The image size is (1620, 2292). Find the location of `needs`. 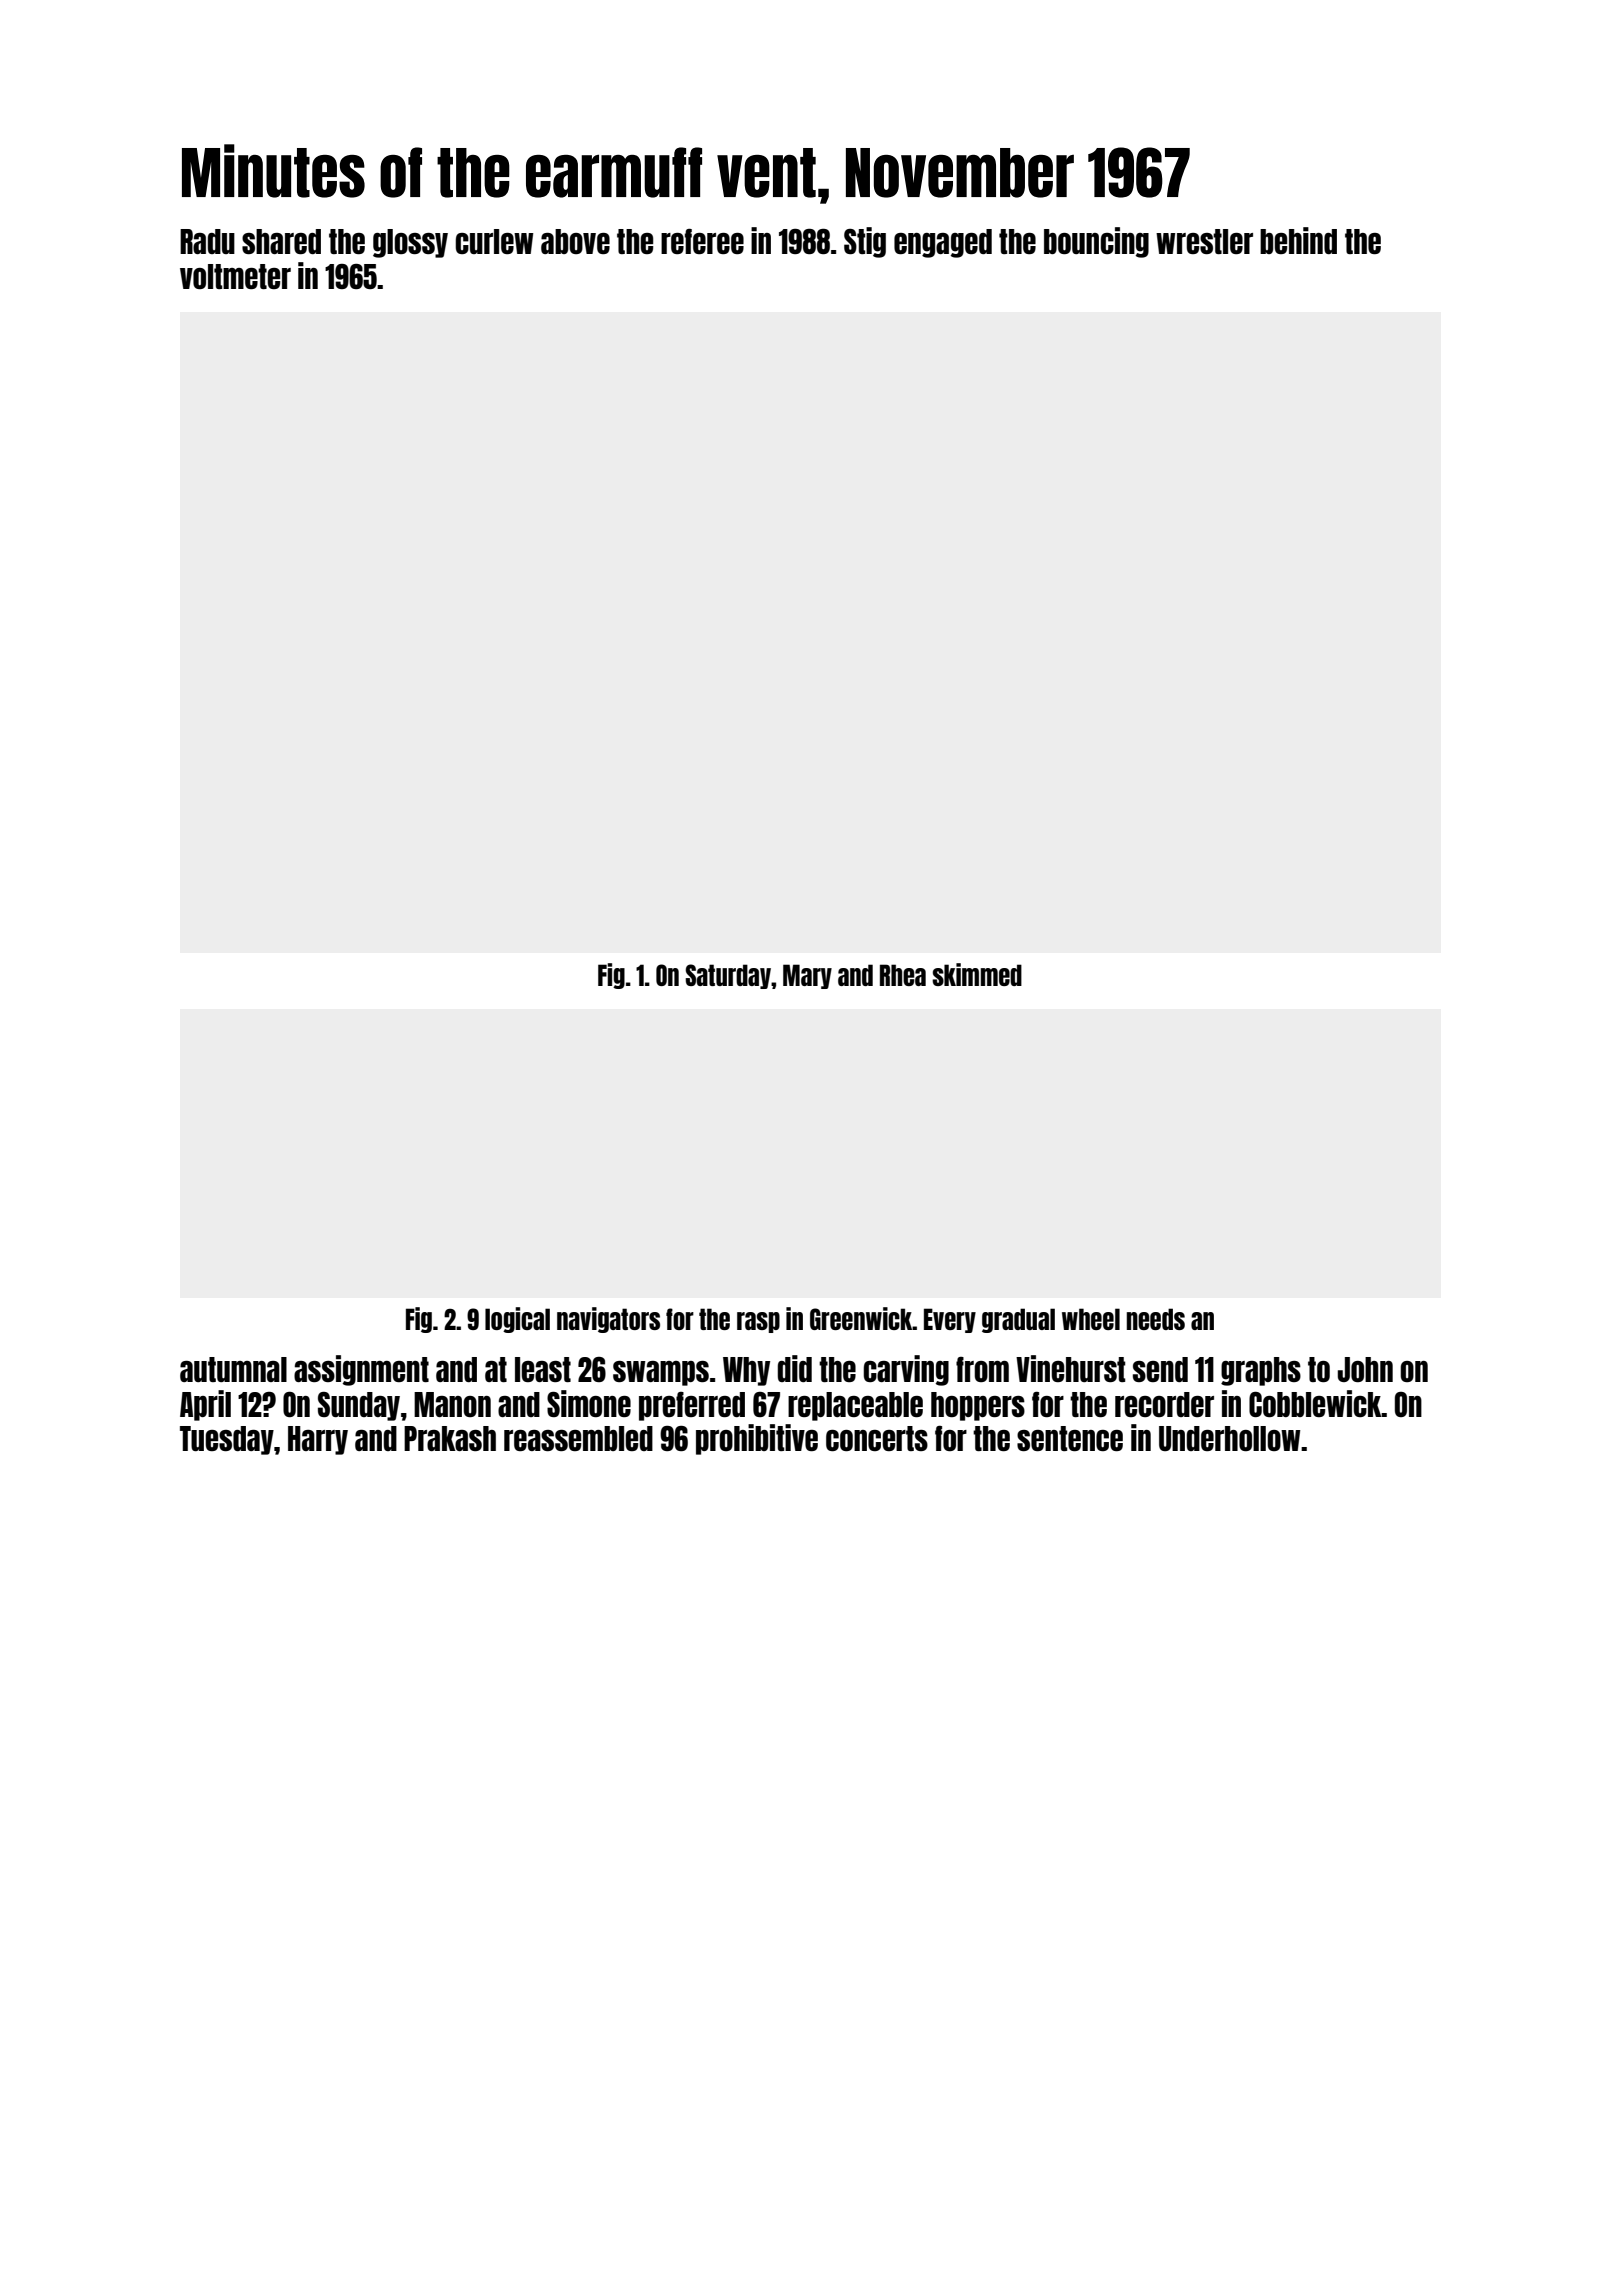

needs is located at coordinates (1156, 1319).
